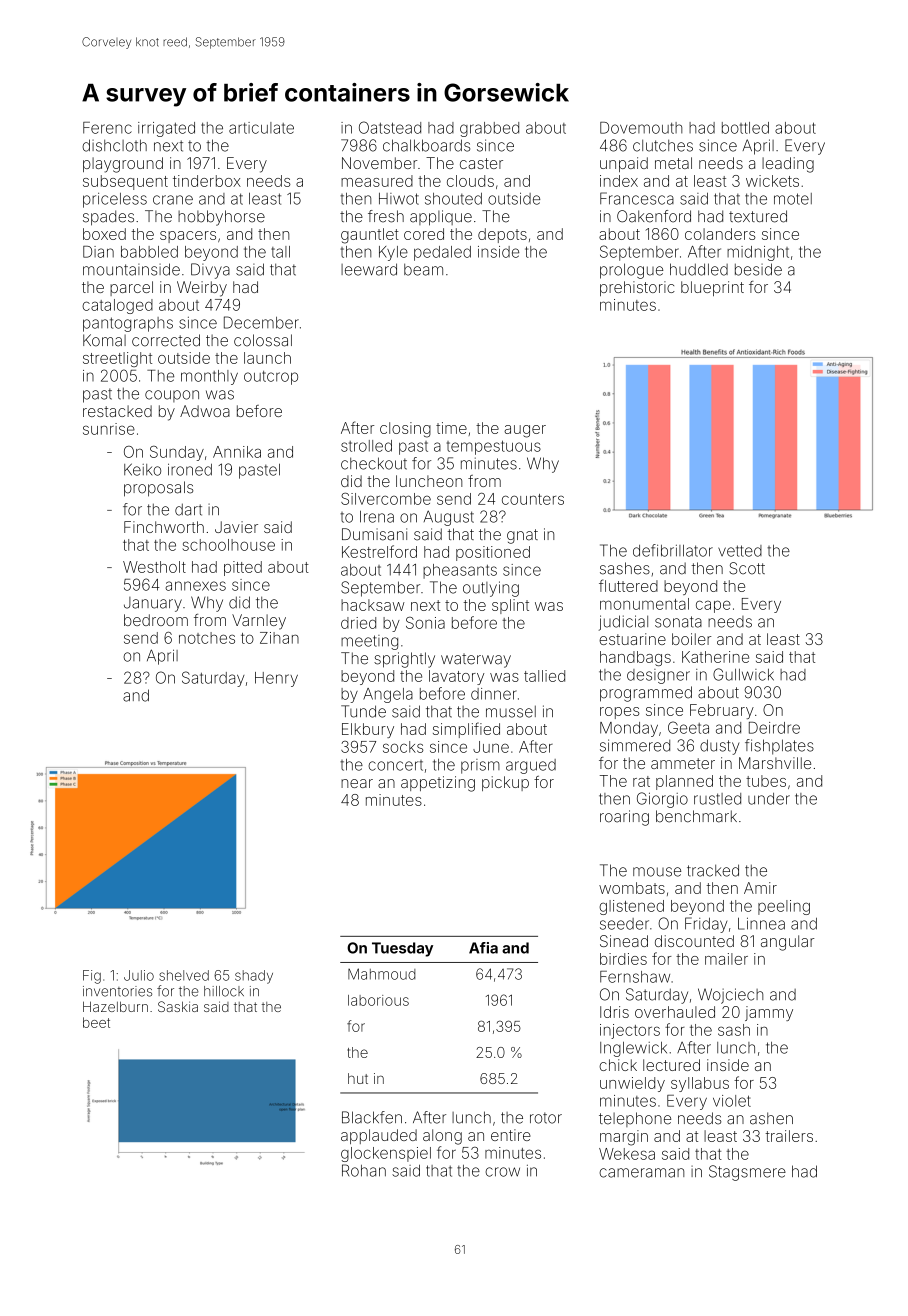 This document has width=908, height=1316. Describe the element at coordinates (423, 269) in the document. I see `beam` at that location.
